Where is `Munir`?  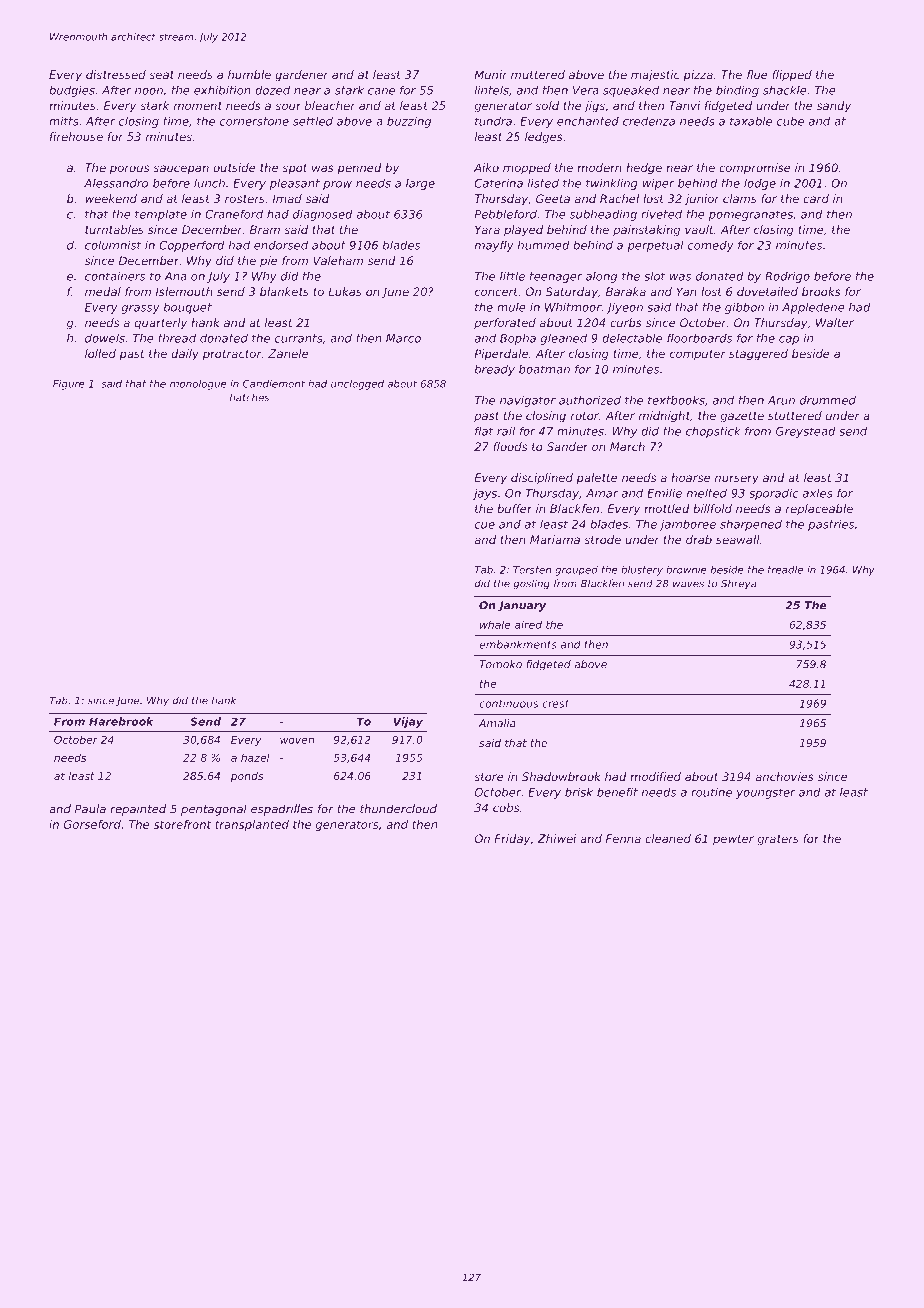 Munir is located at coordinates (491, 74).
